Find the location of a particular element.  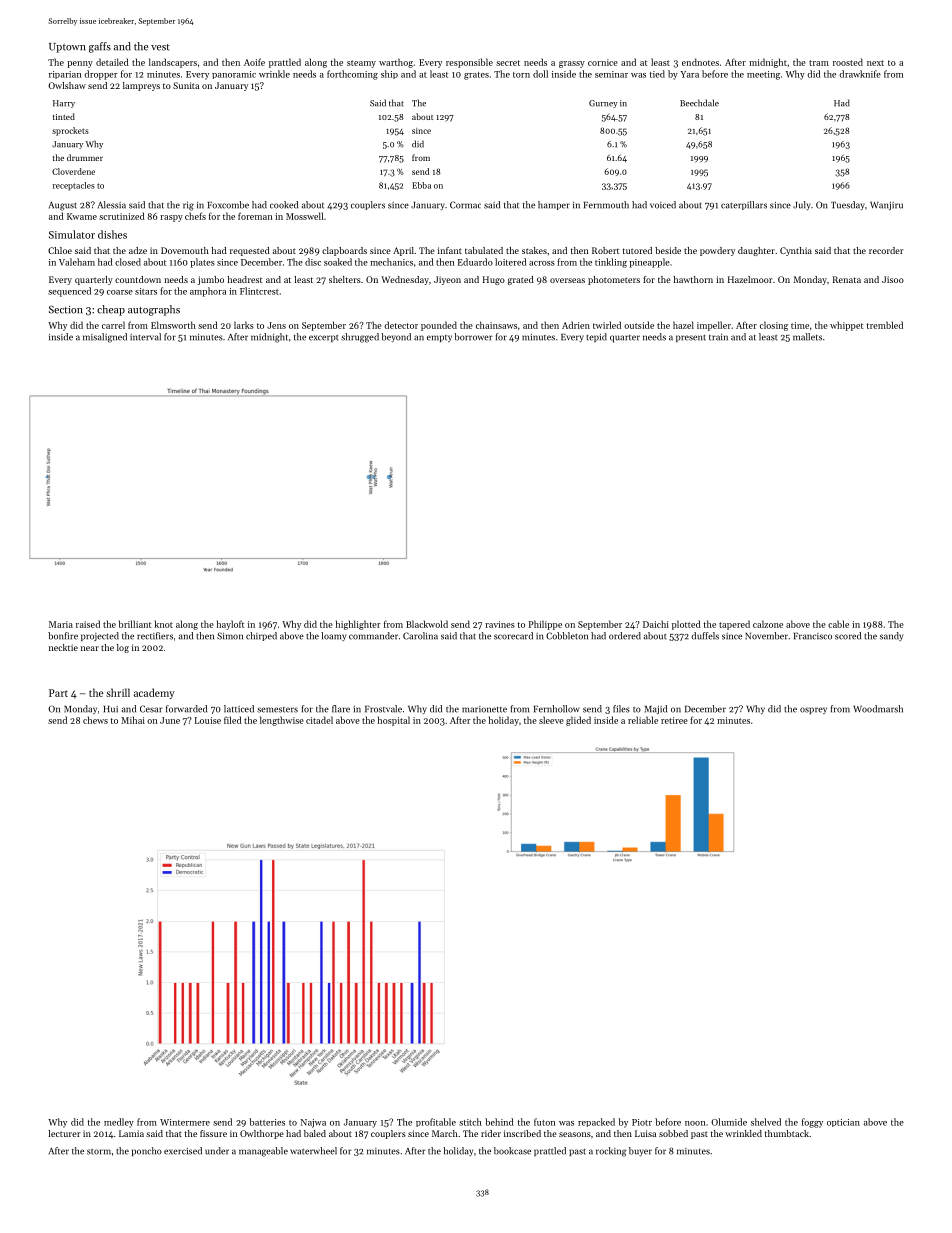

osprey is located at coordinates (813, 710).
